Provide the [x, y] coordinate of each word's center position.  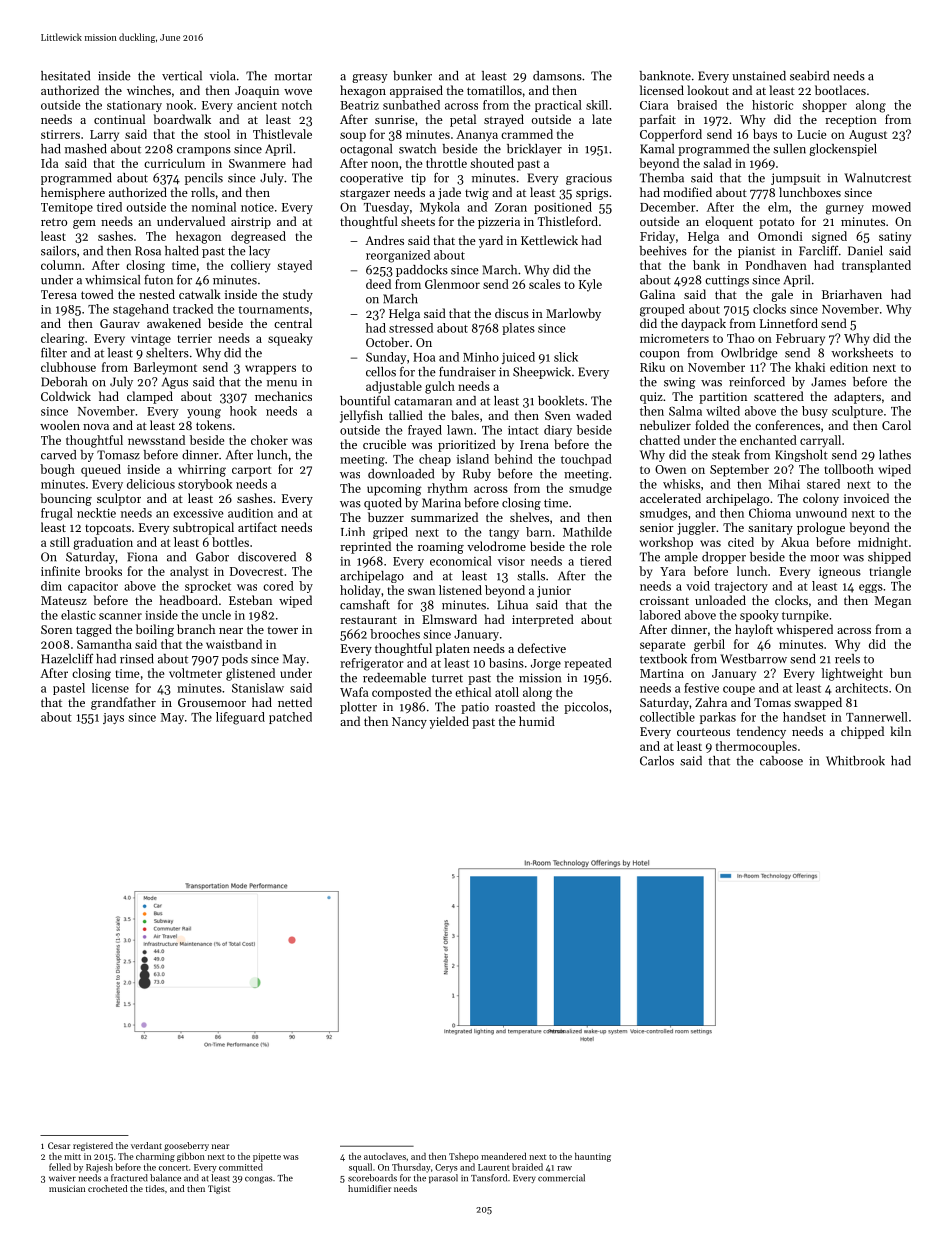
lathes [895, 455]
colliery [250, 266]
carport [252, 471]
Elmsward [449, 619]
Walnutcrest [877, 178]
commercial [561, 1178]
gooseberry [186, 1146]
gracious [589, 179]
